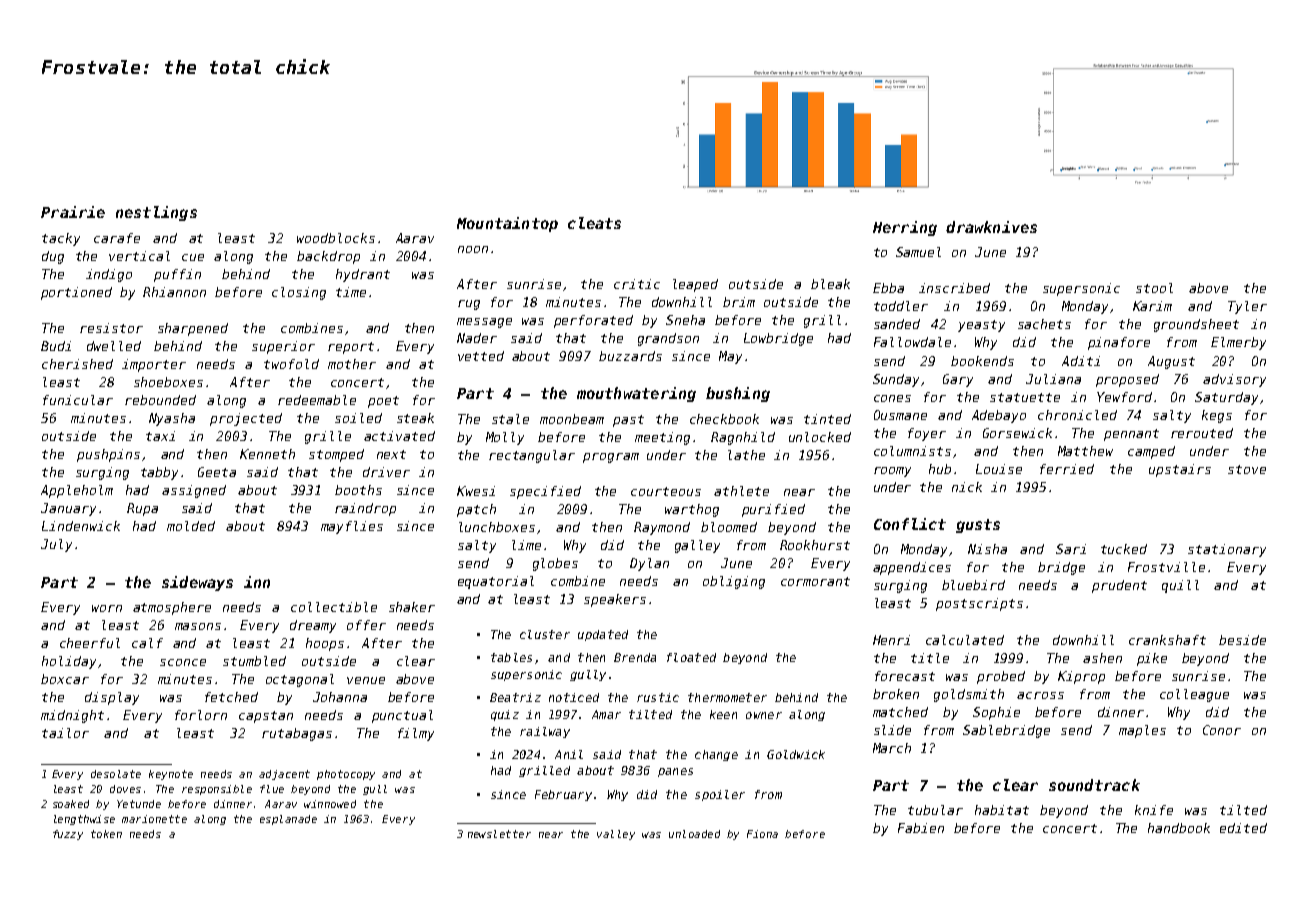 Image resolution: width=1308 pixels, height=924 pixels. I want to click on stool, so click(1154, 288).
